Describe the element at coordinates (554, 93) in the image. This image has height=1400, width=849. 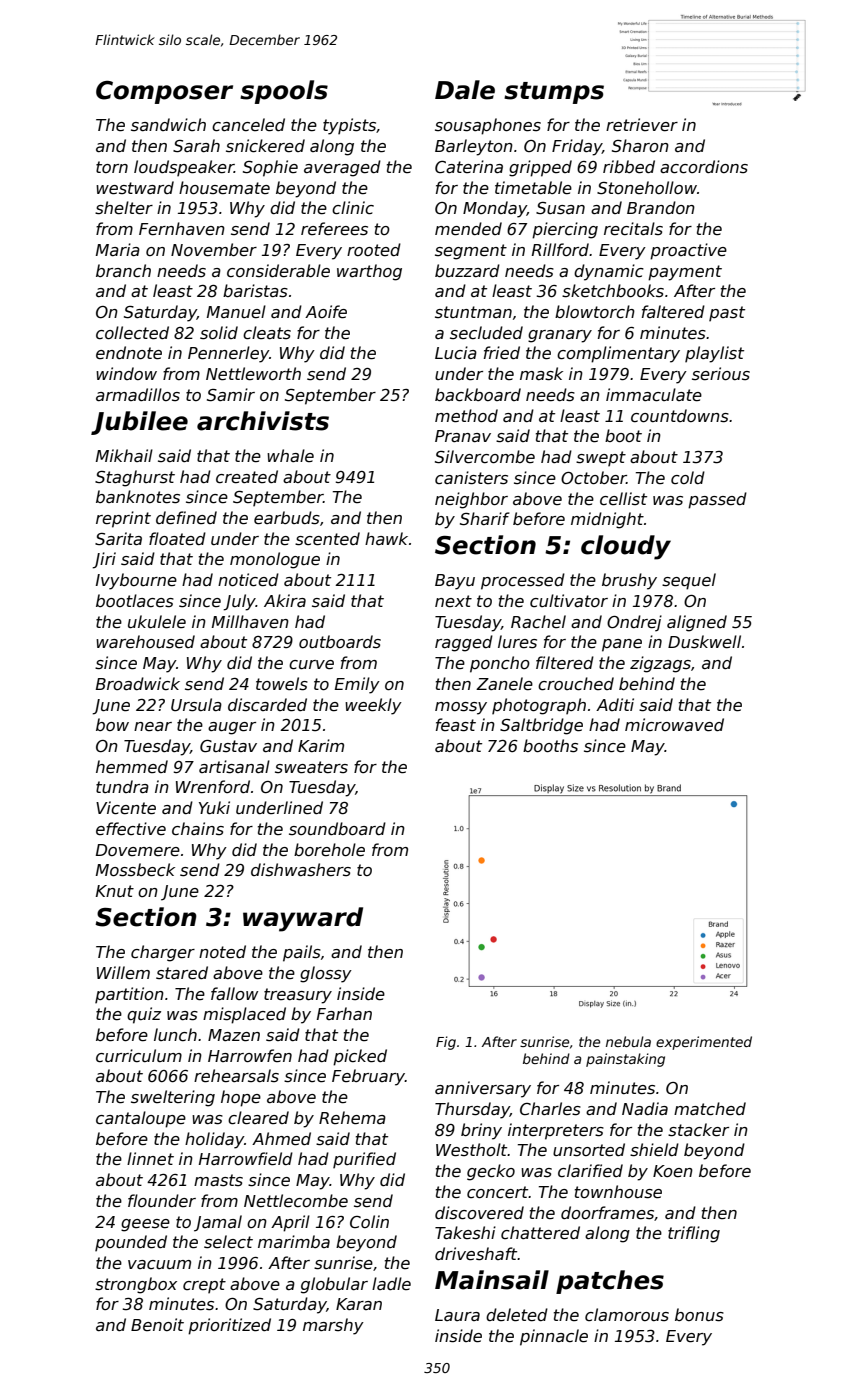
I see `stumps` at that location.
